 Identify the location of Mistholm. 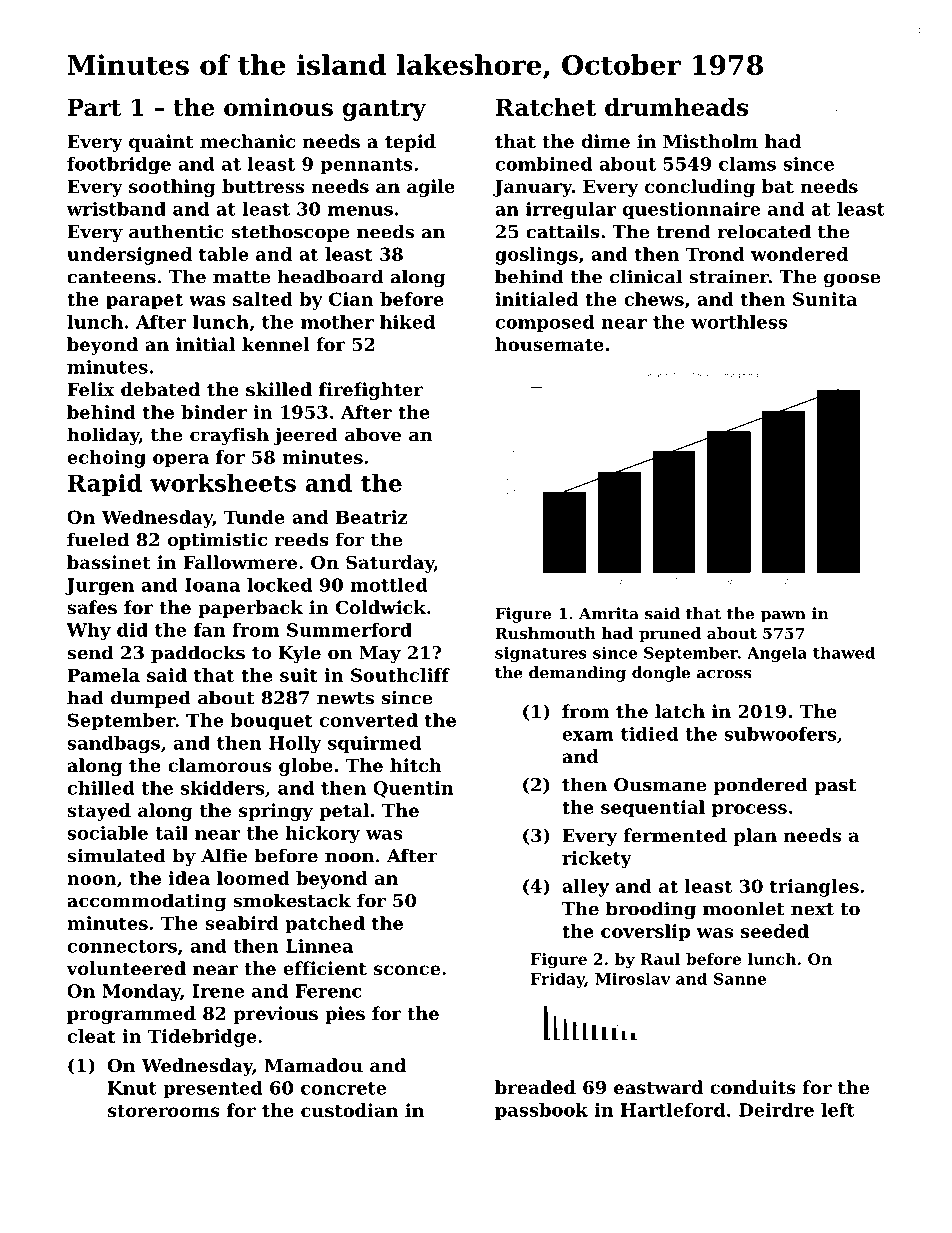
(710, 141).
